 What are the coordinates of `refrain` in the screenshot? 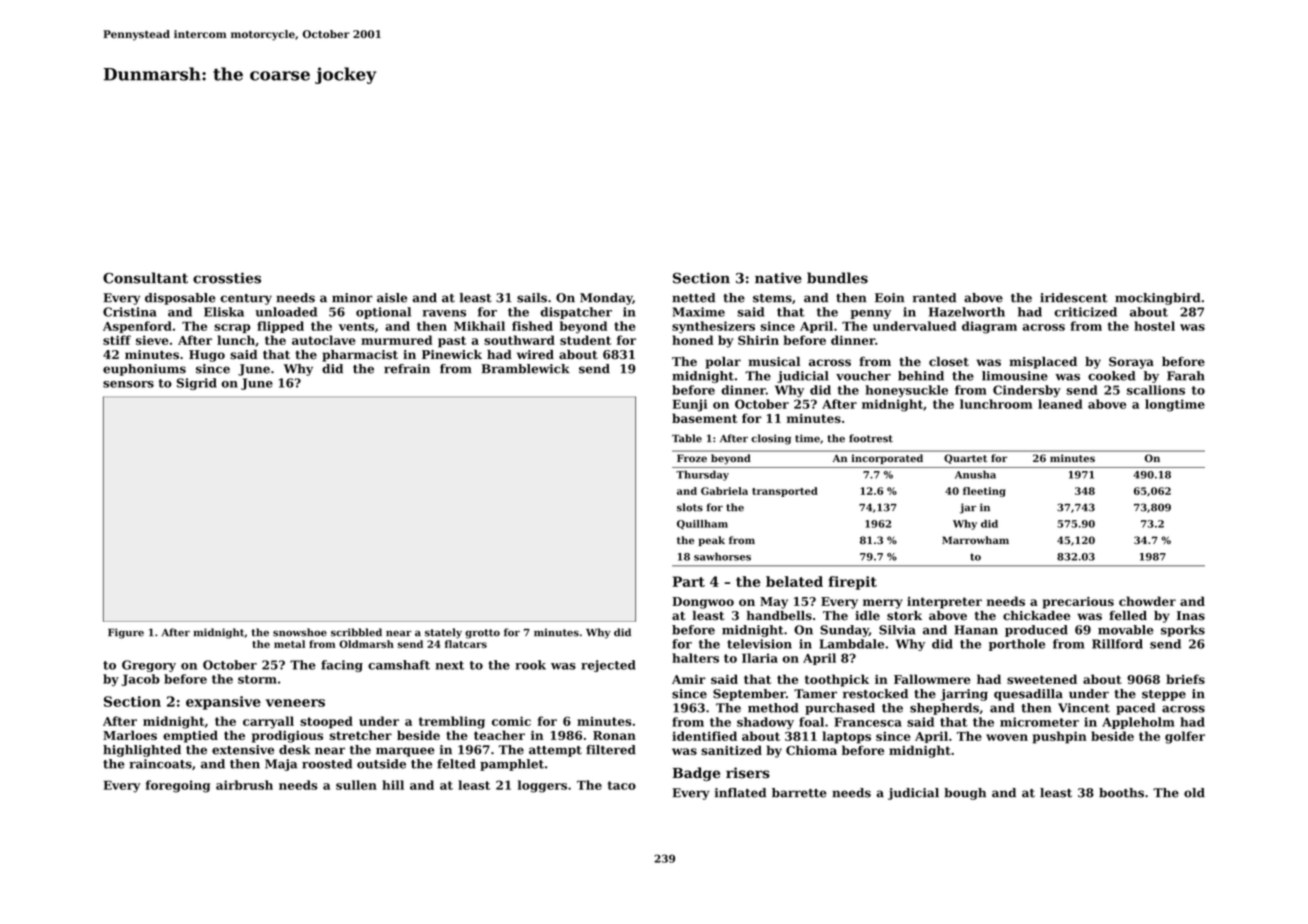 It's located at (407, 369).
